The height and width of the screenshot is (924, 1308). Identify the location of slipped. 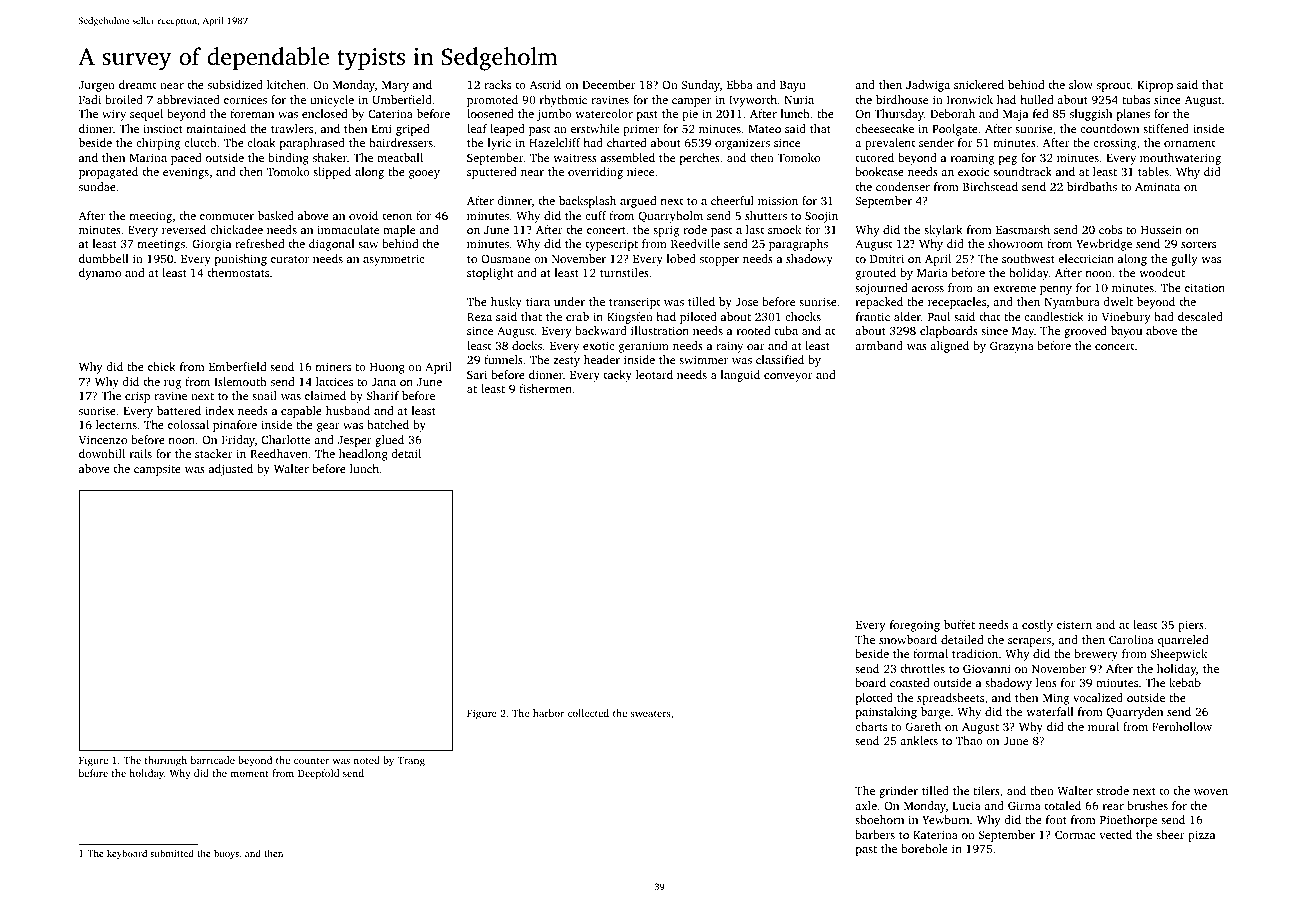
(332, 173).
